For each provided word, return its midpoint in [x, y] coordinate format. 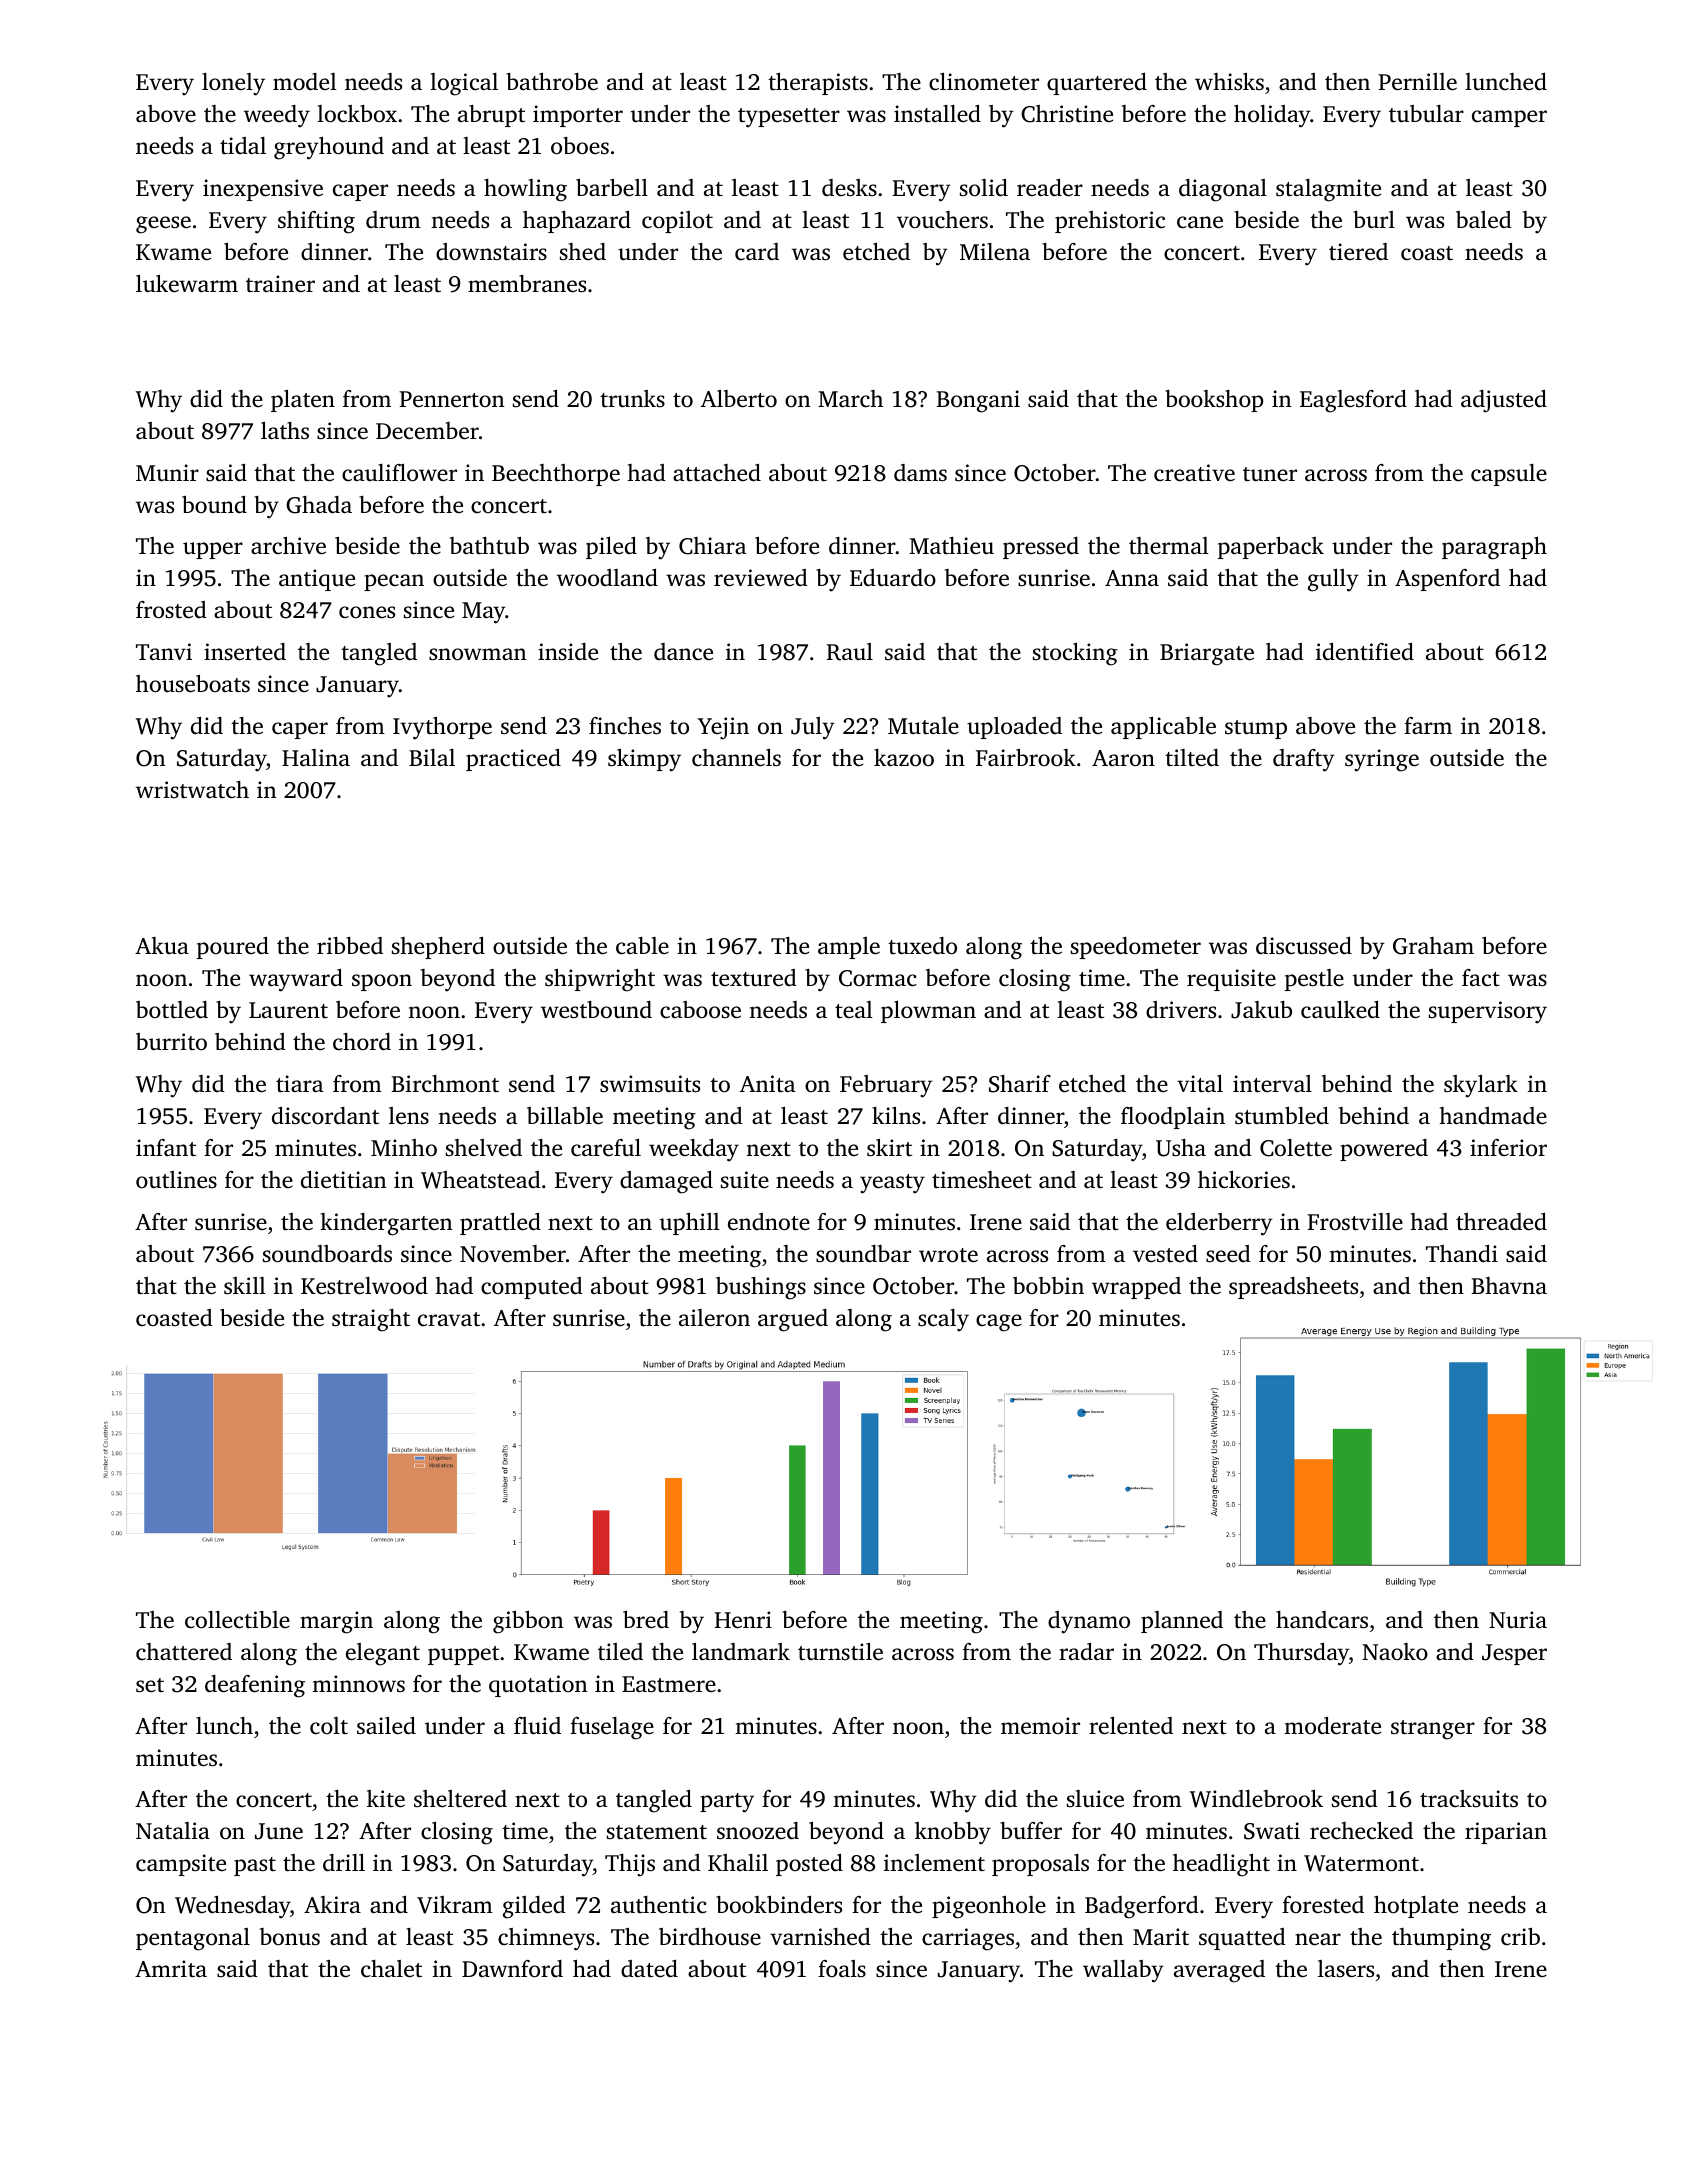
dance [683, 652]
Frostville [1355, 1221]
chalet [391, 1969]
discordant [325, 1116]
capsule [1509, 475]
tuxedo [922, 946]
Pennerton [452, 399]
